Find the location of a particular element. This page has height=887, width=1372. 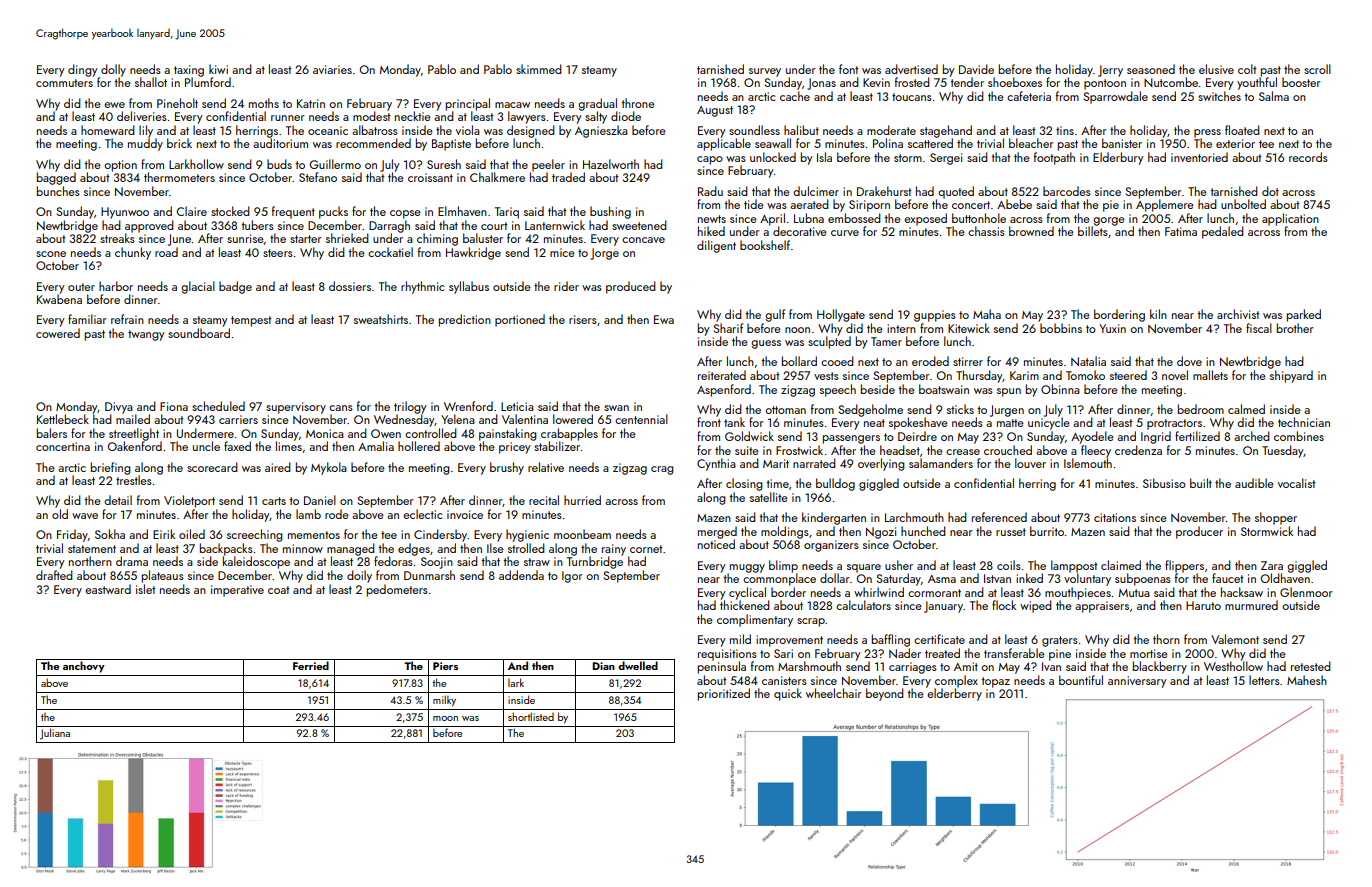

gulf is located at coordinates (775, 315).
